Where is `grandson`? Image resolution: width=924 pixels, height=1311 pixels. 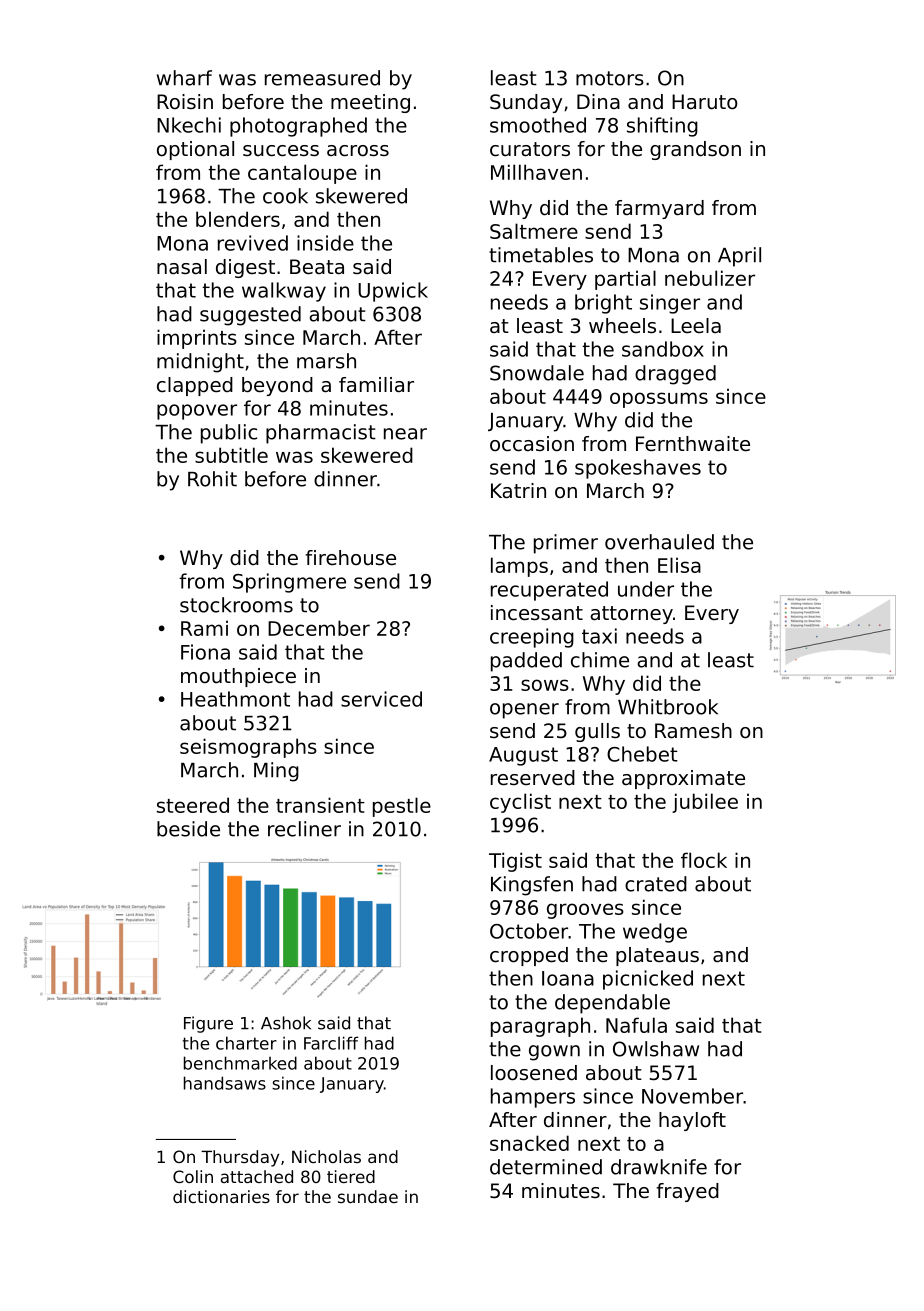 grandson is located at coordinates (695, 150).
